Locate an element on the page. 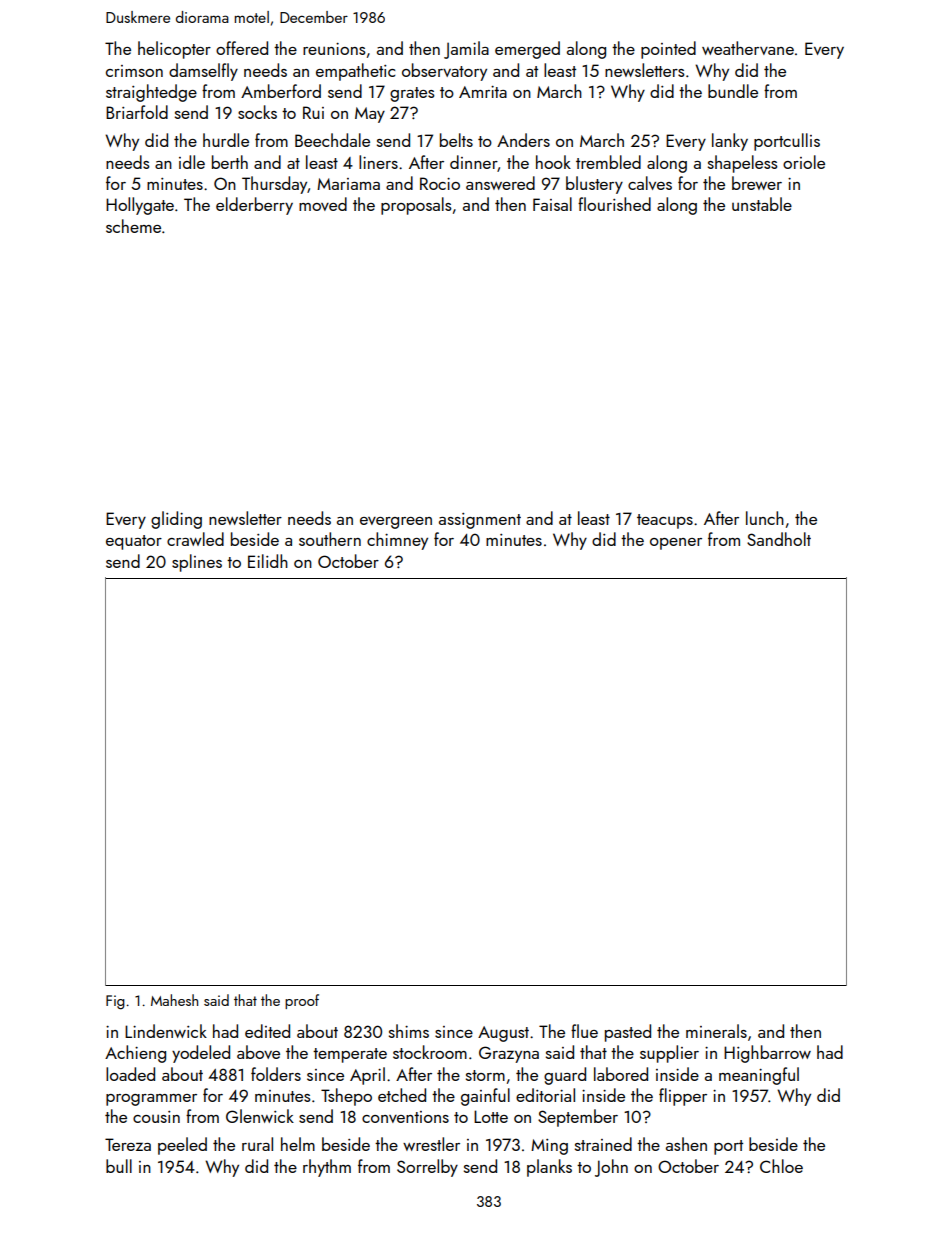 The image size is (952, 1233). crimson is located at coordinates (134, 71).
